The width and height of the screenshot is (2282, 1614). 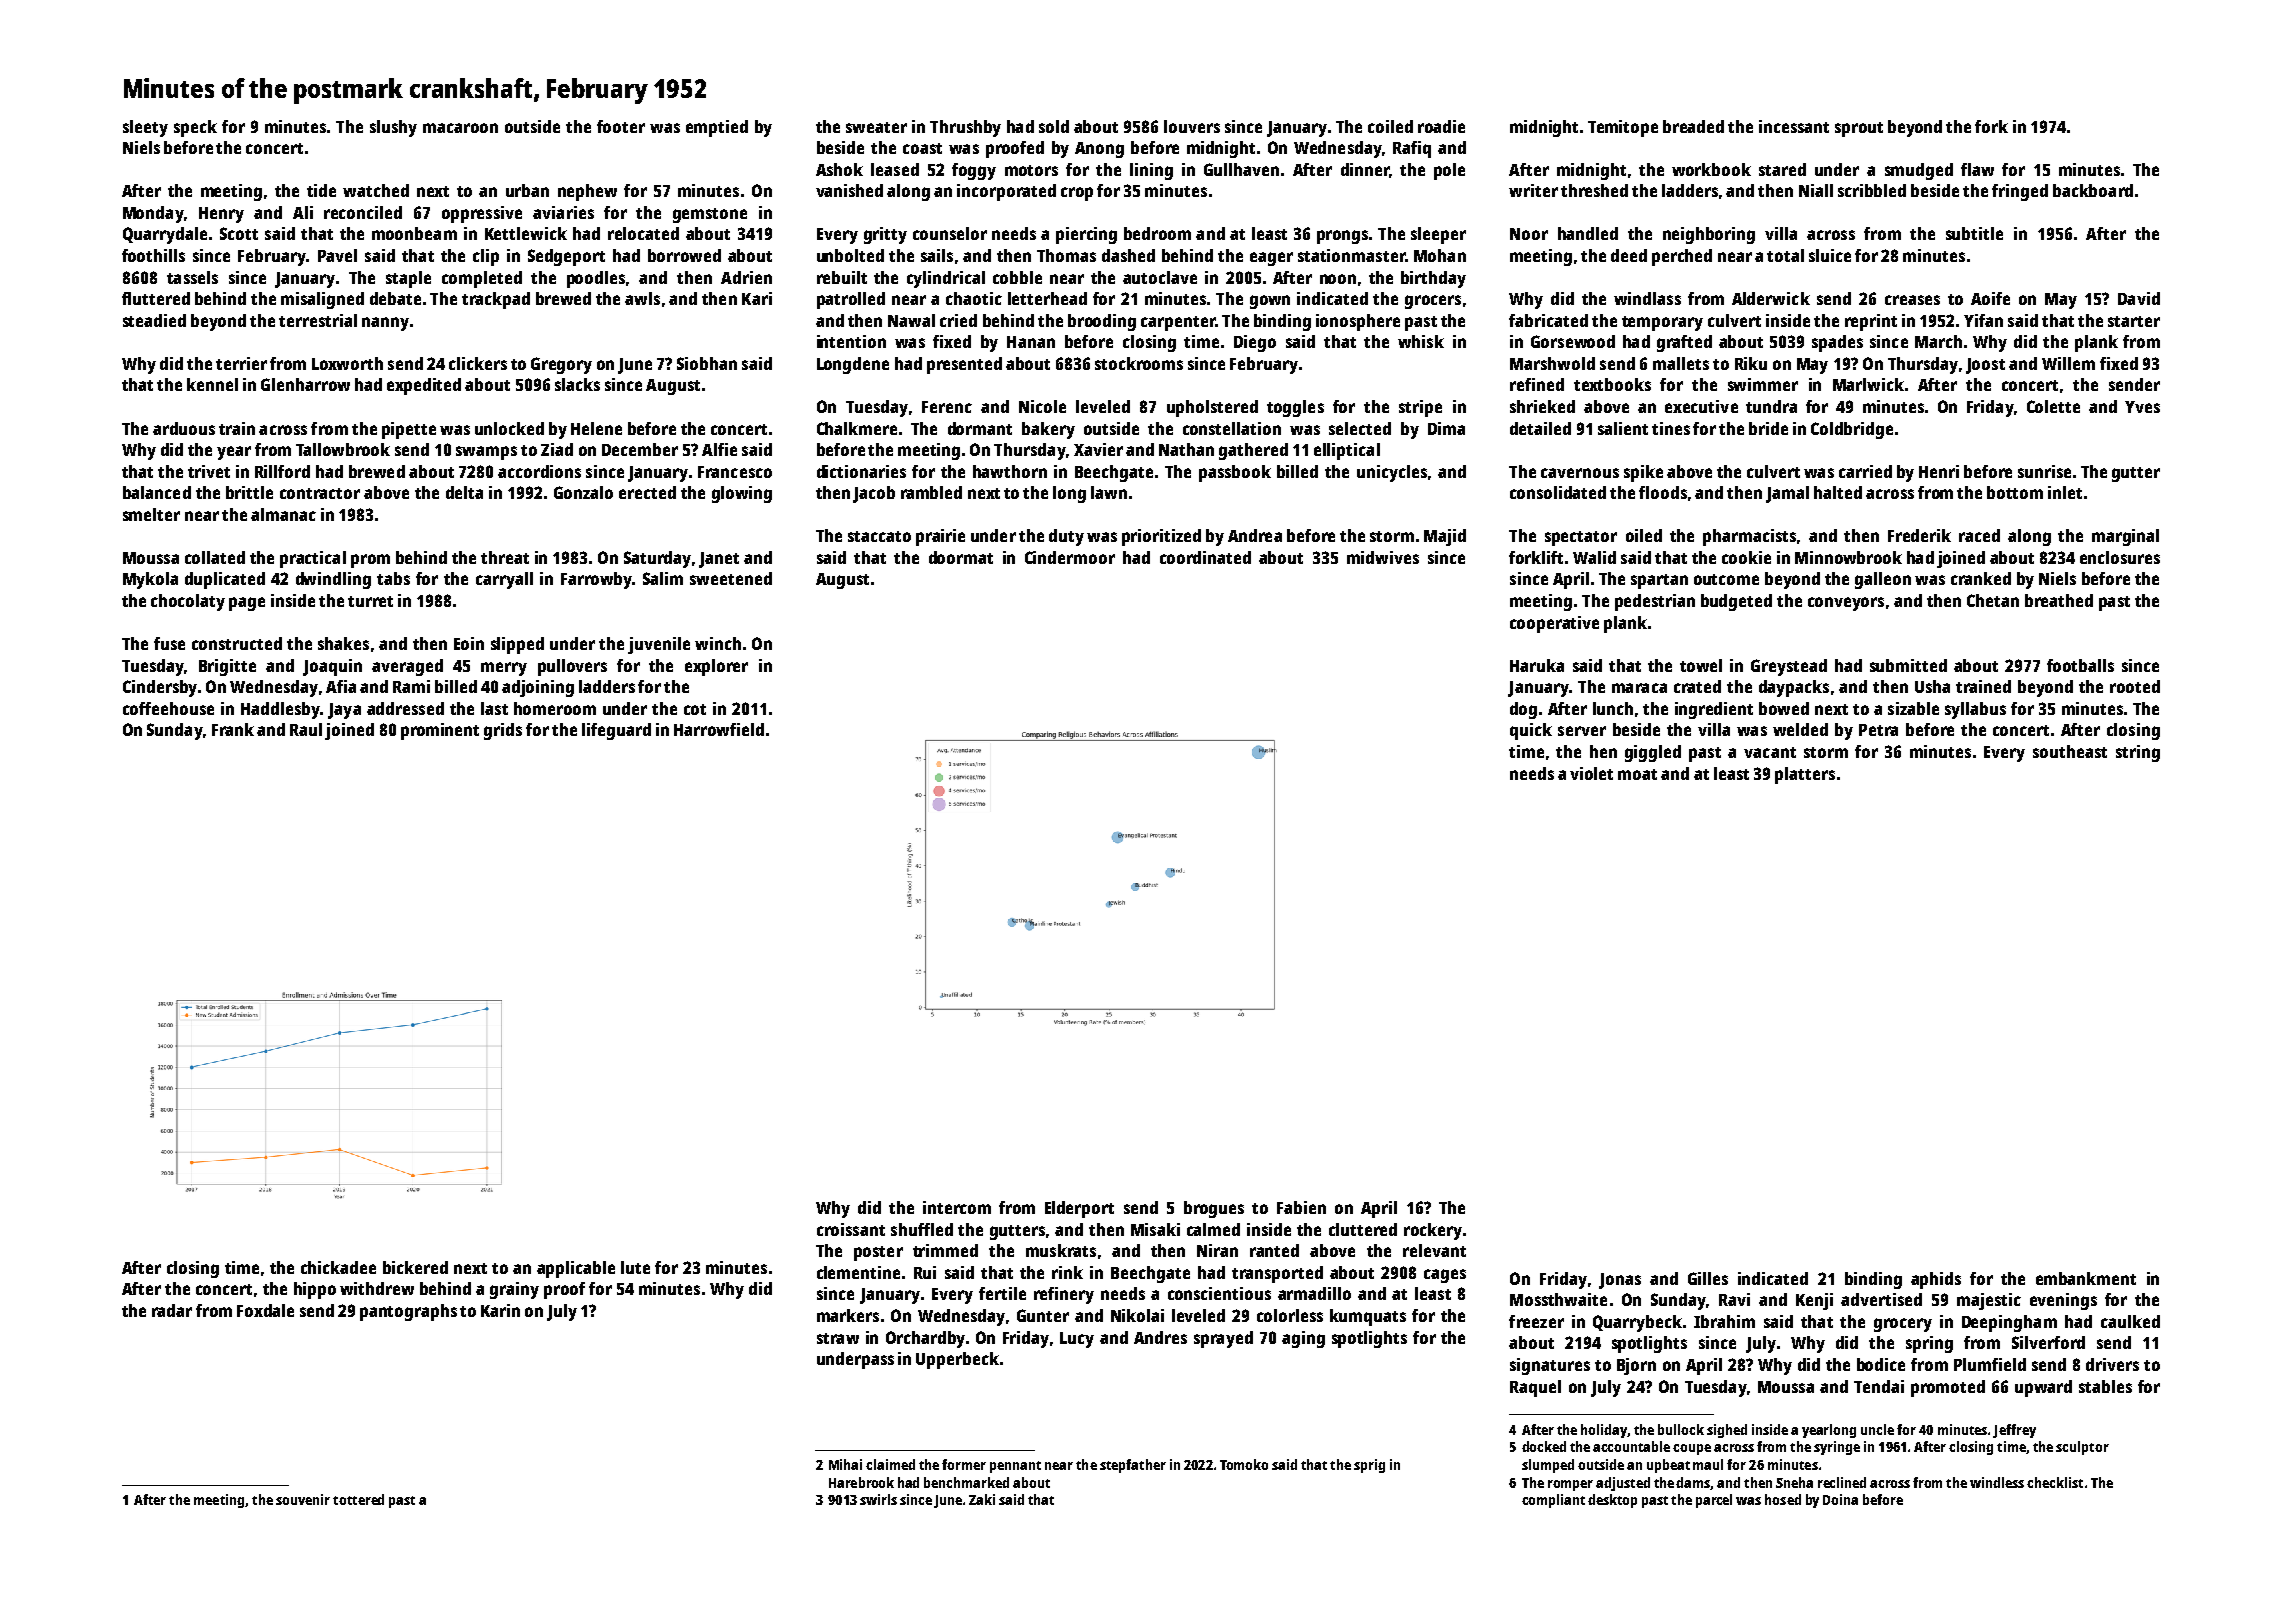 What do you see at coordinates (1990, 298) in the screenshot?
I see `Aoife` at bounding box center [1990, 298].
